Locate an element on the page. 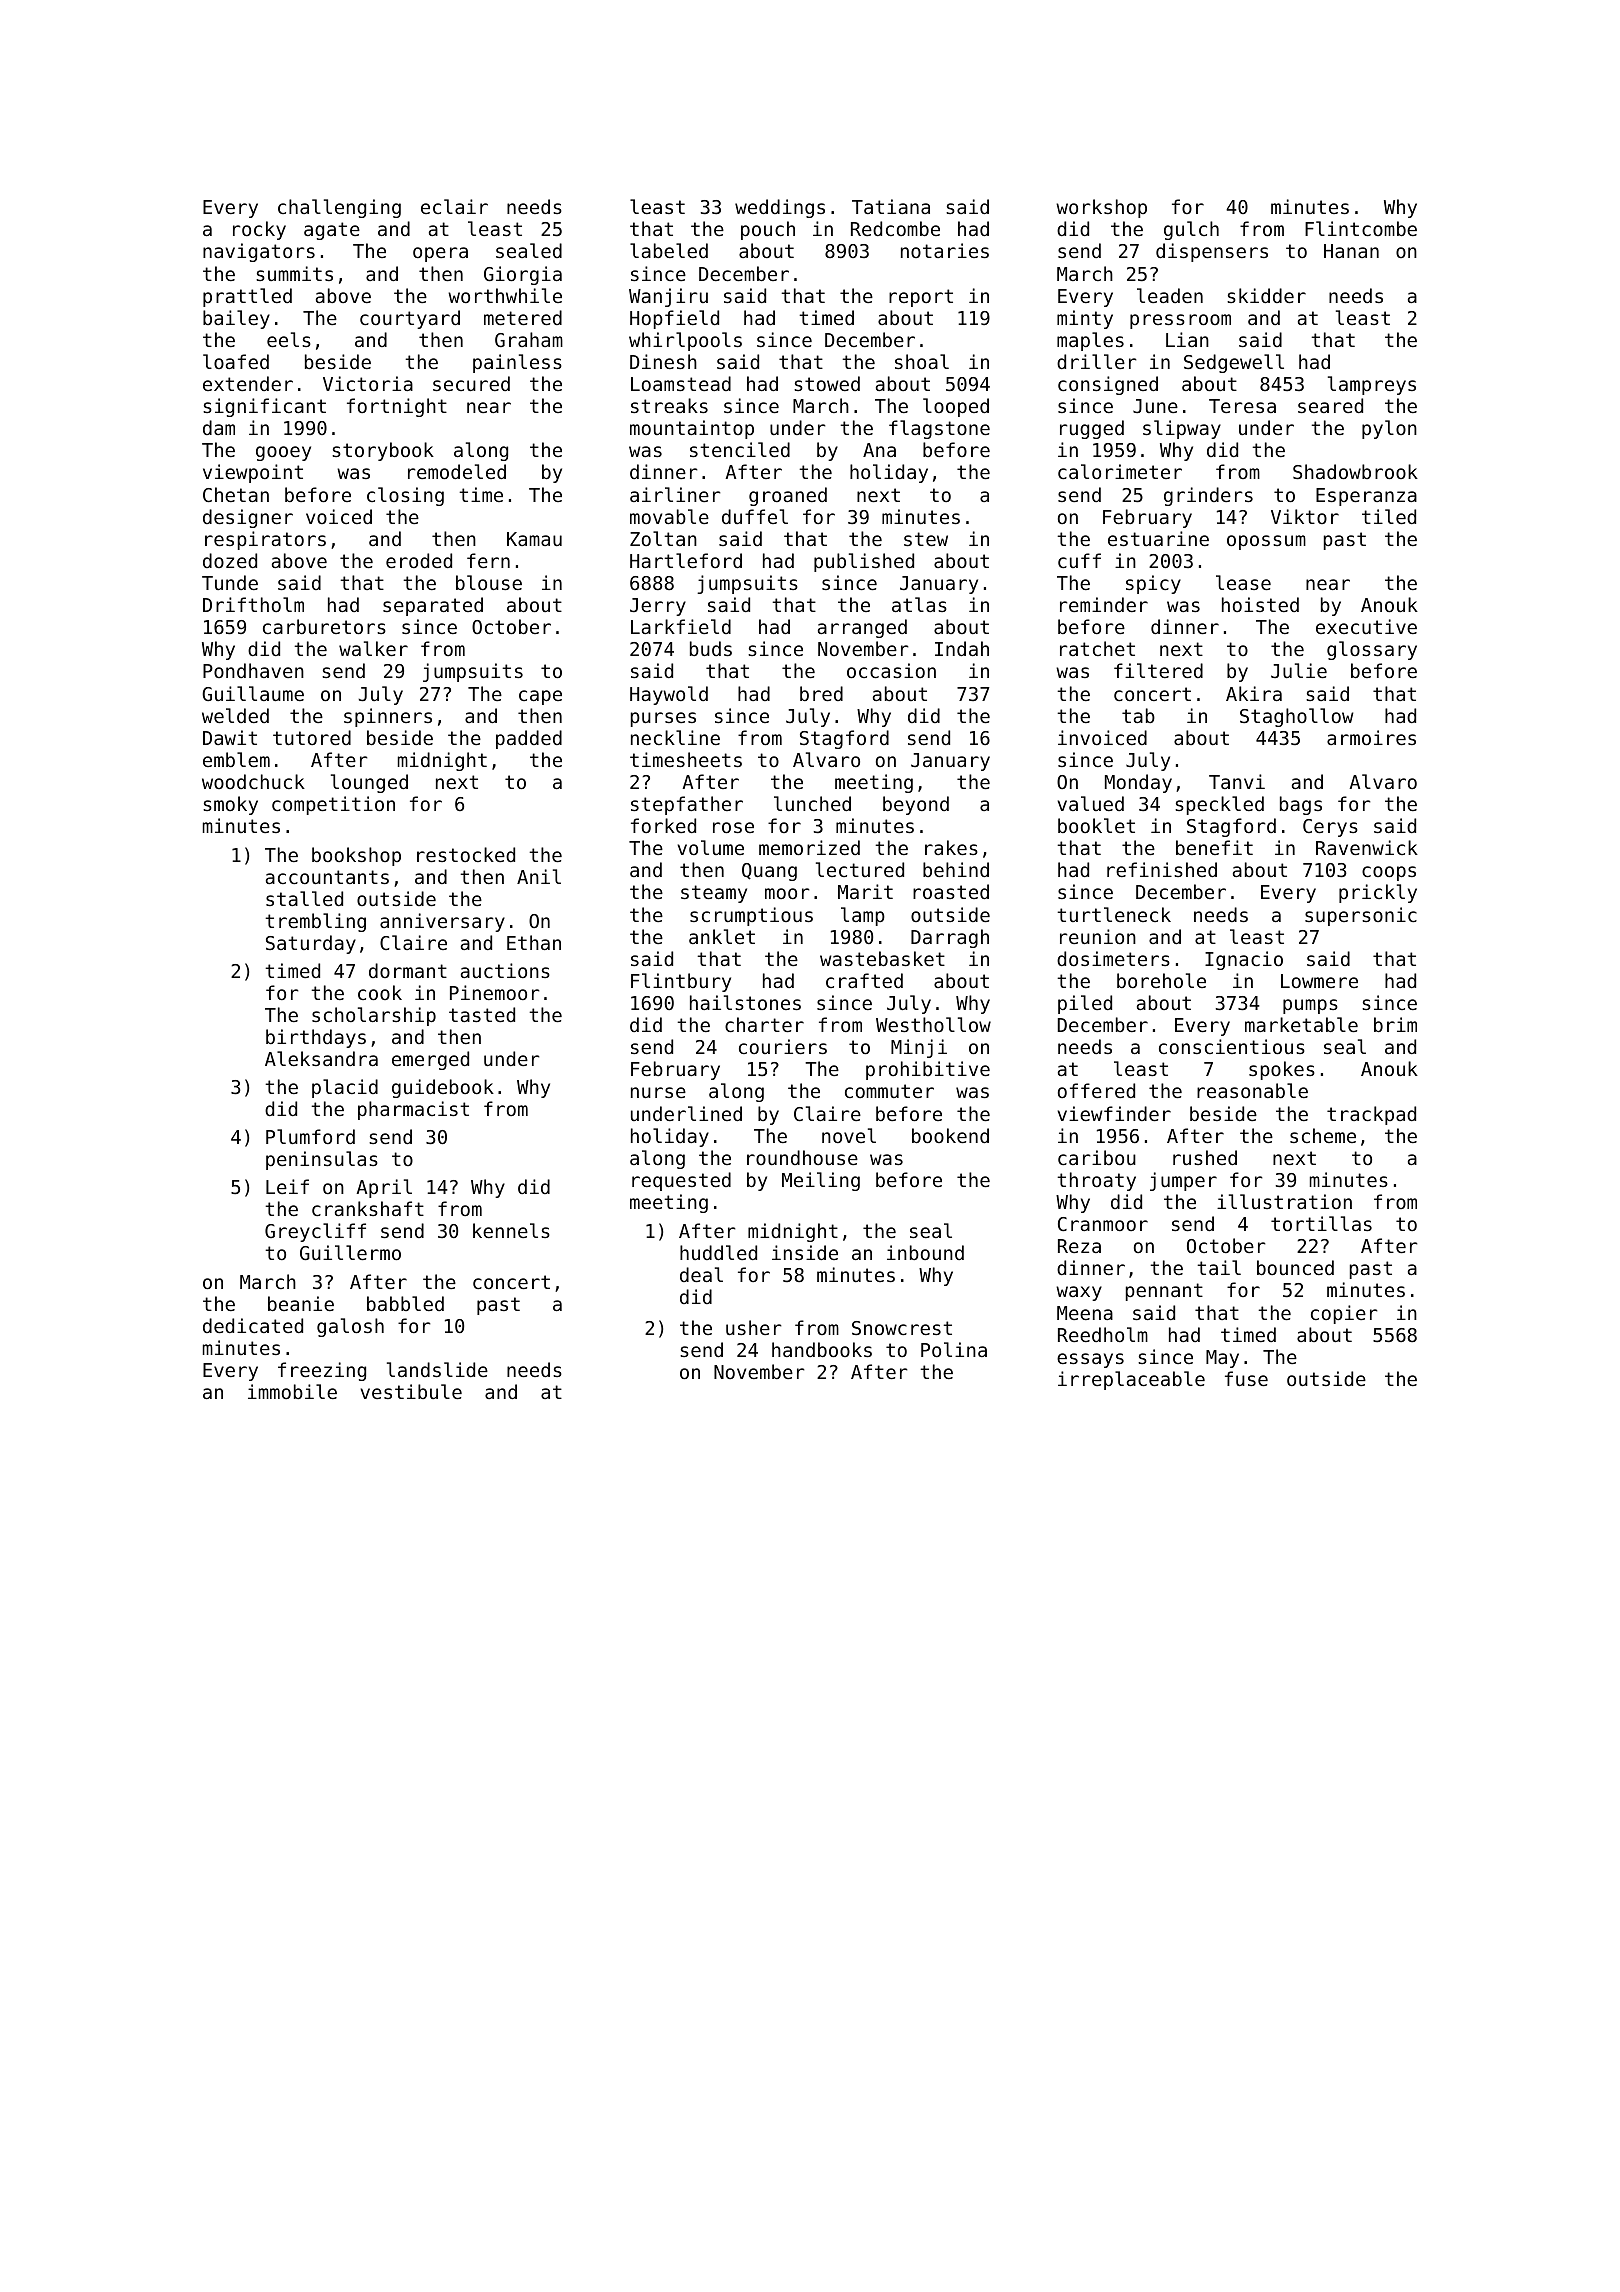 The image size is (1620, 2292). irreplaceable is located at coordinates (1131, 1380).
